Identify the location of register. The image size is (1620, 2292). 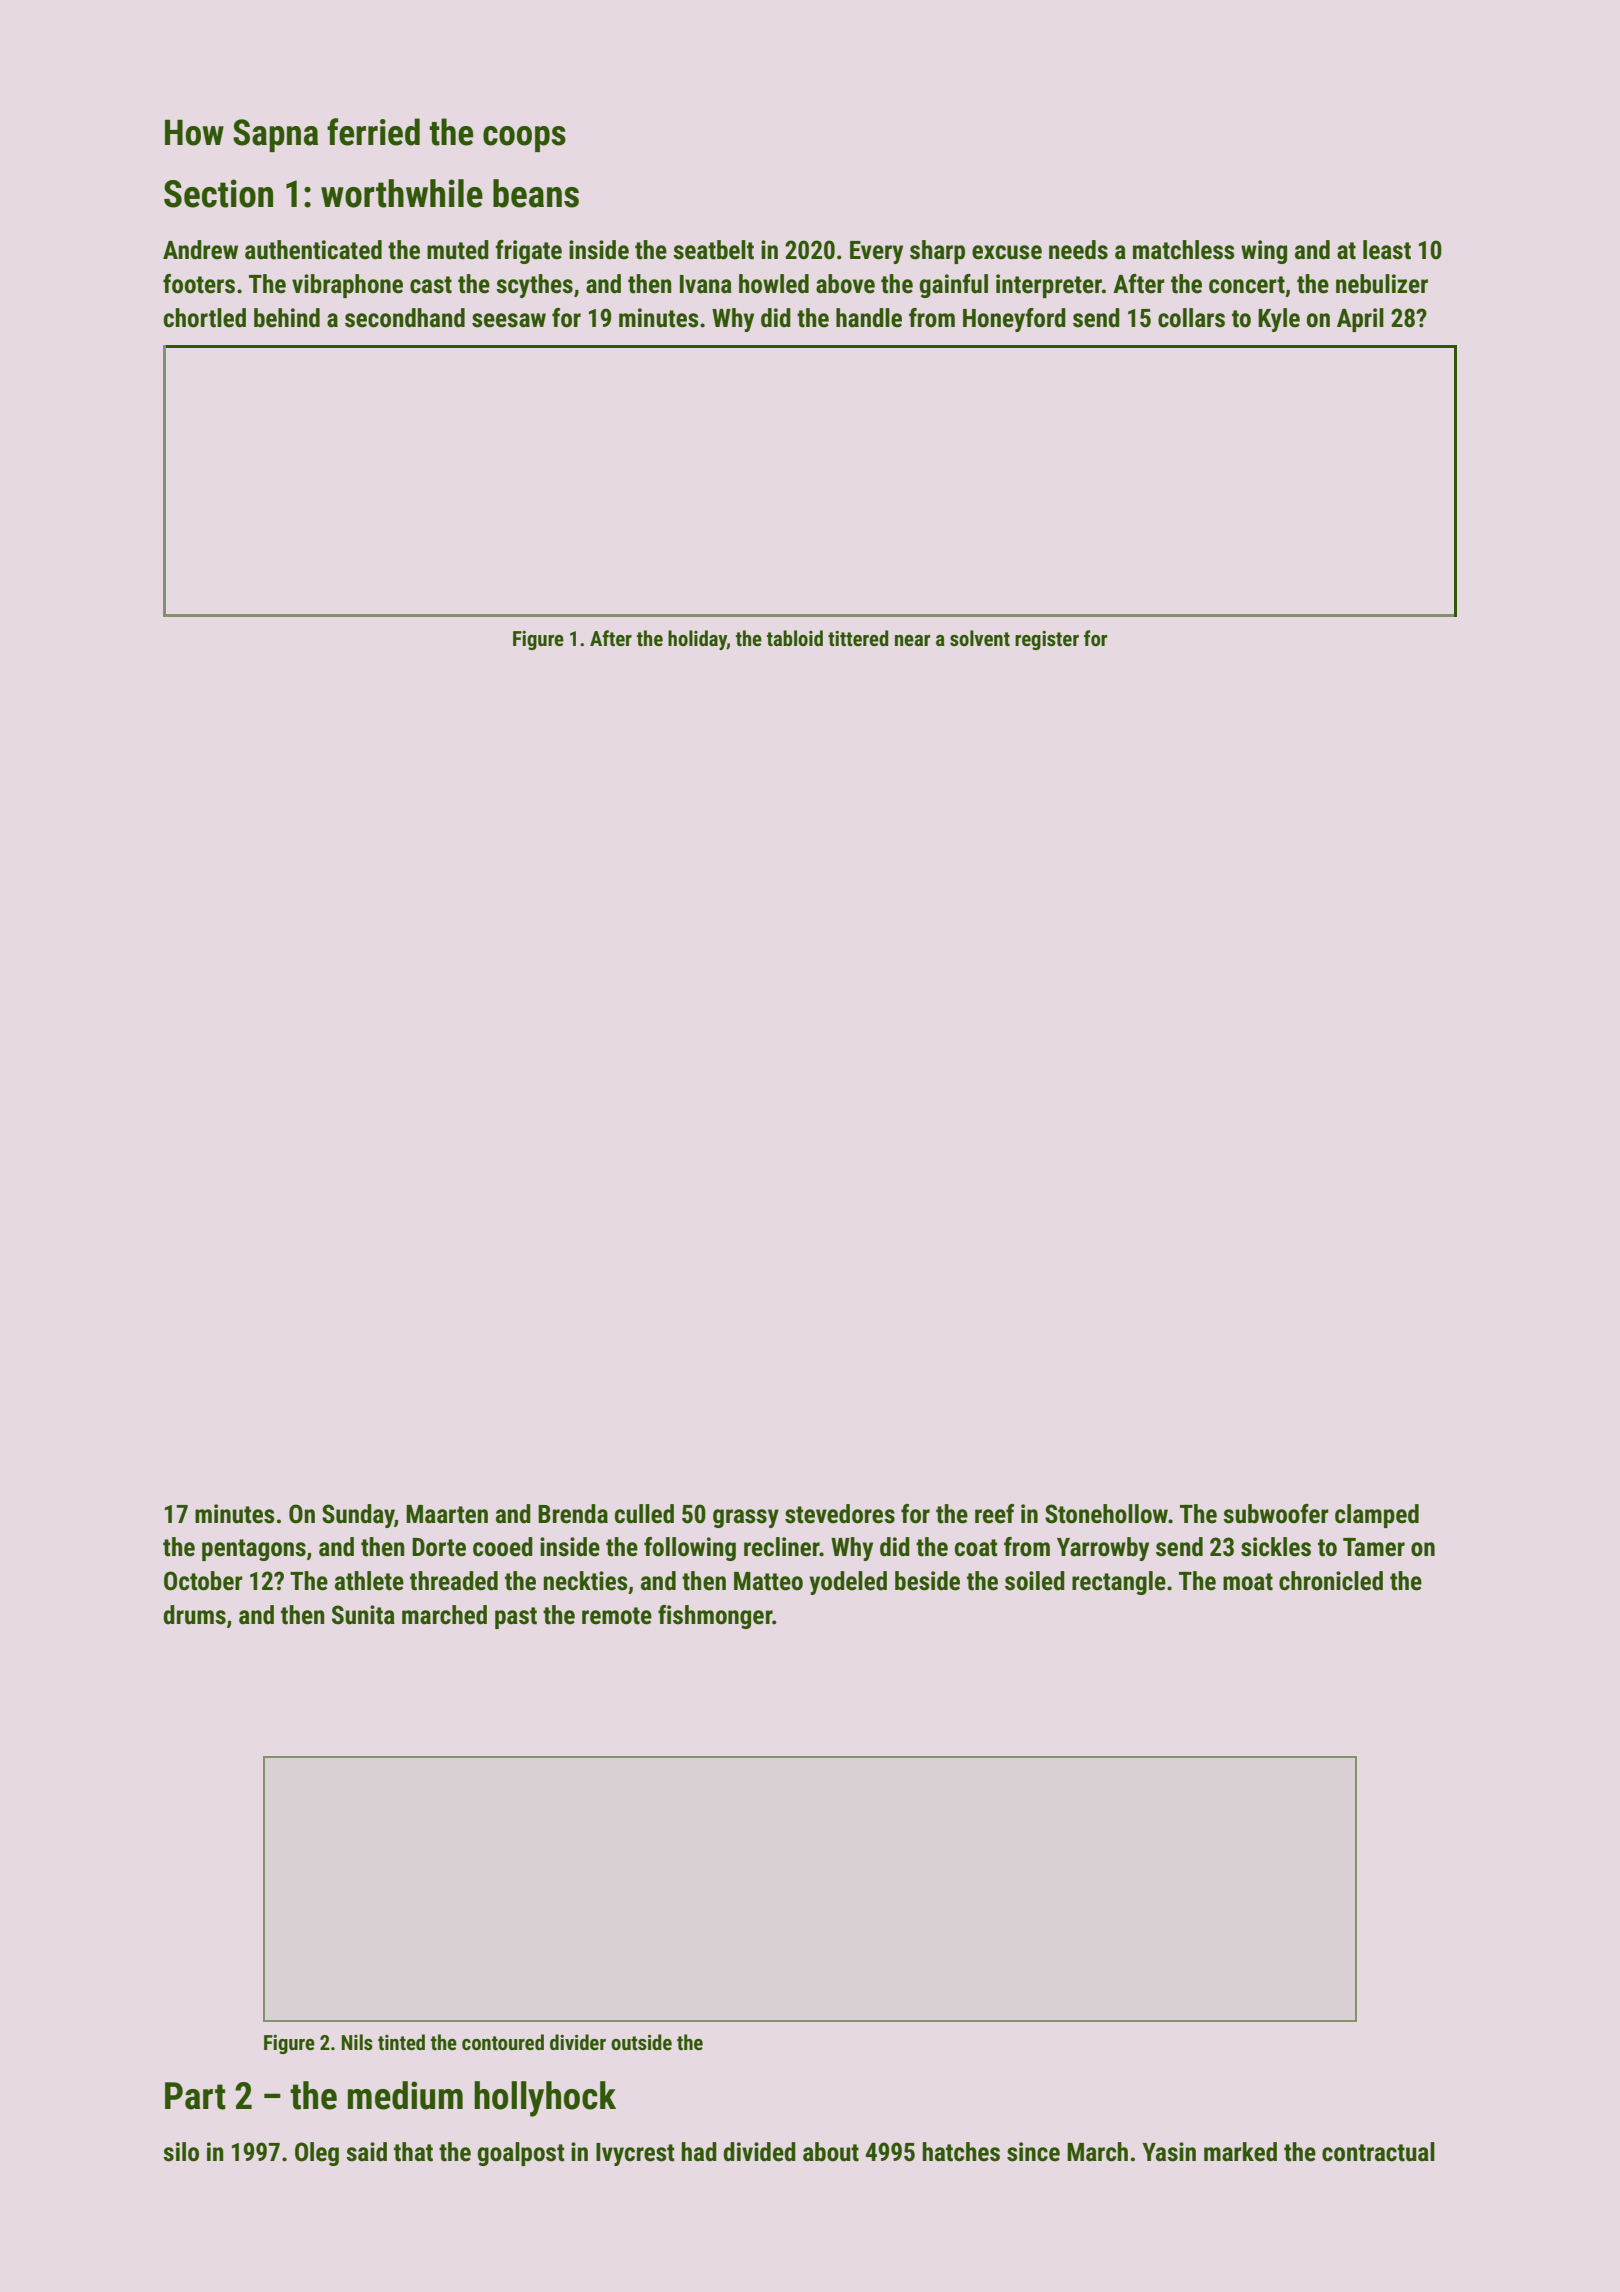
(1047, 640).
